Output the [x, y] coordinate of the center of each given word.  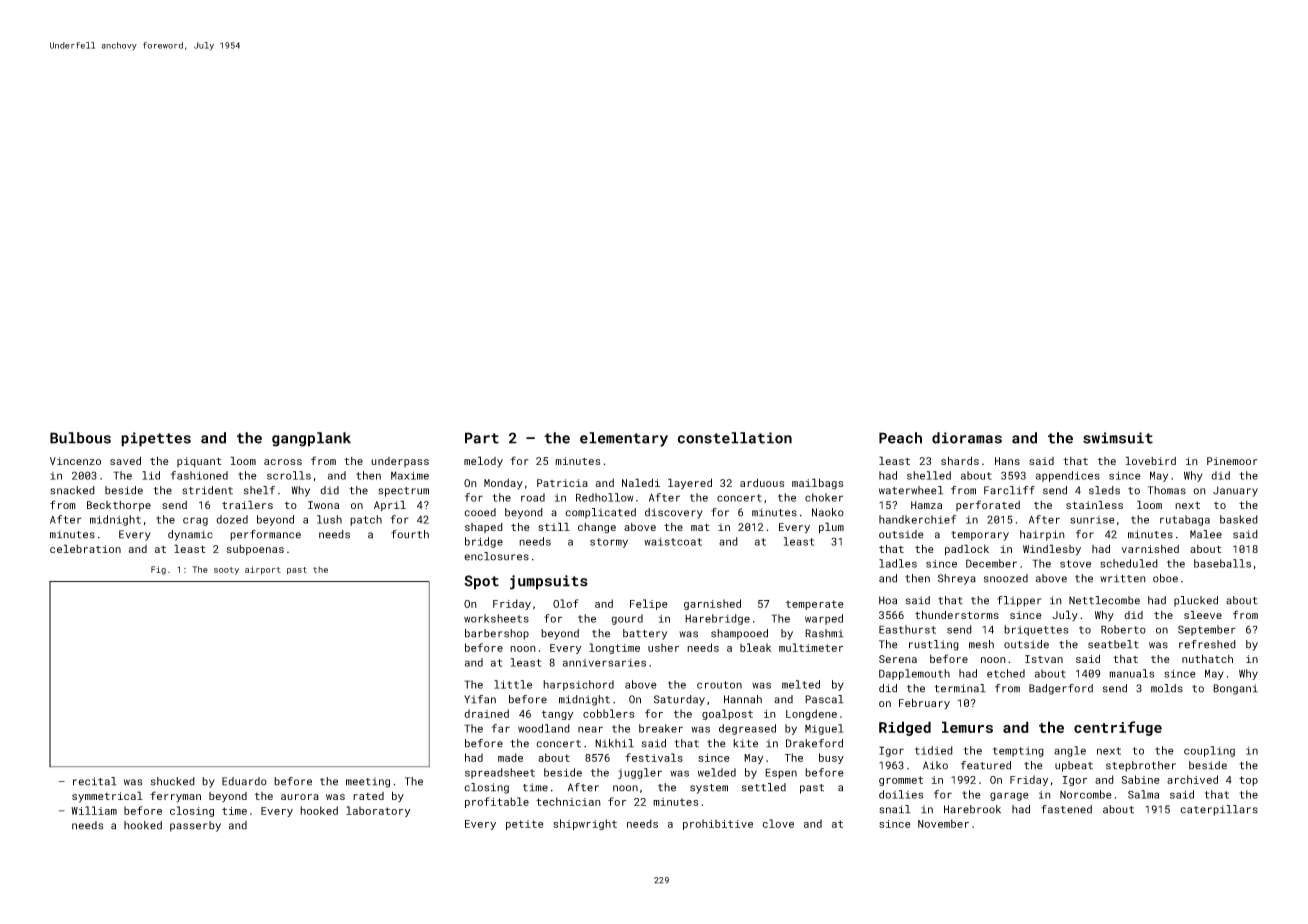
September [1207, 630]
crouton [719, 685]
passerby [195, 826]
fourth [410, 534]
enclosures [496, 556]
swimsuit [1118, 438]
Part [482, 438]
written [1123, 578]
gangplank [311, 439]
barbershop [497, 634]
